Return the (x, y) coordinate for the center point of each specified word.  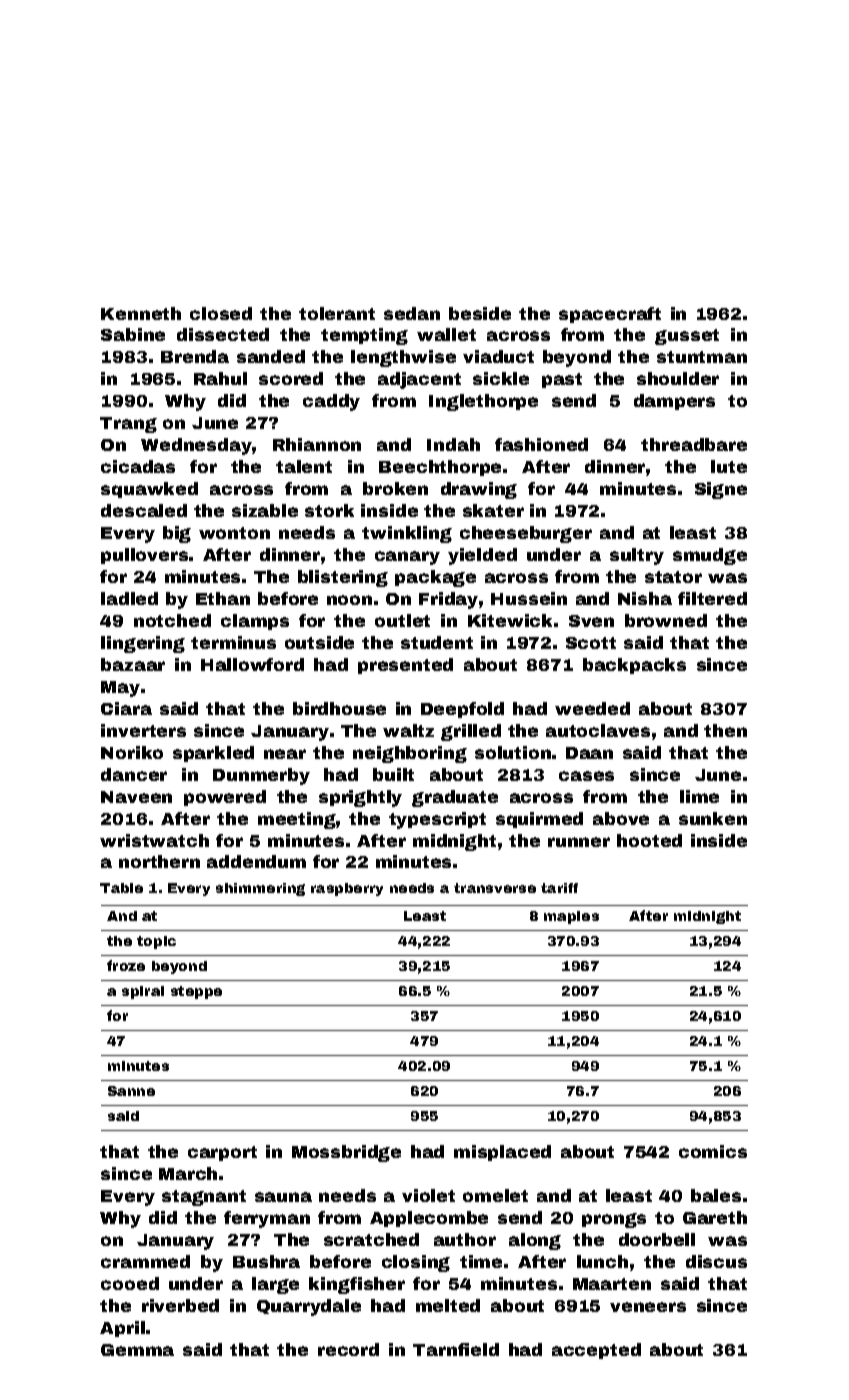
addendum (256, 861)
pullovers (144, 556)
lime (699, 796)
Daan (589, 753)
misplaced (502, 1153)
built (393, 774)
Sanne (131, 1091)
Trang (128, 425)
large (275, 1285)
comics (713, 1151)
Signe (721, 490)
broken (395, 488)
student (437, 642)
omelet (495, 1195)
